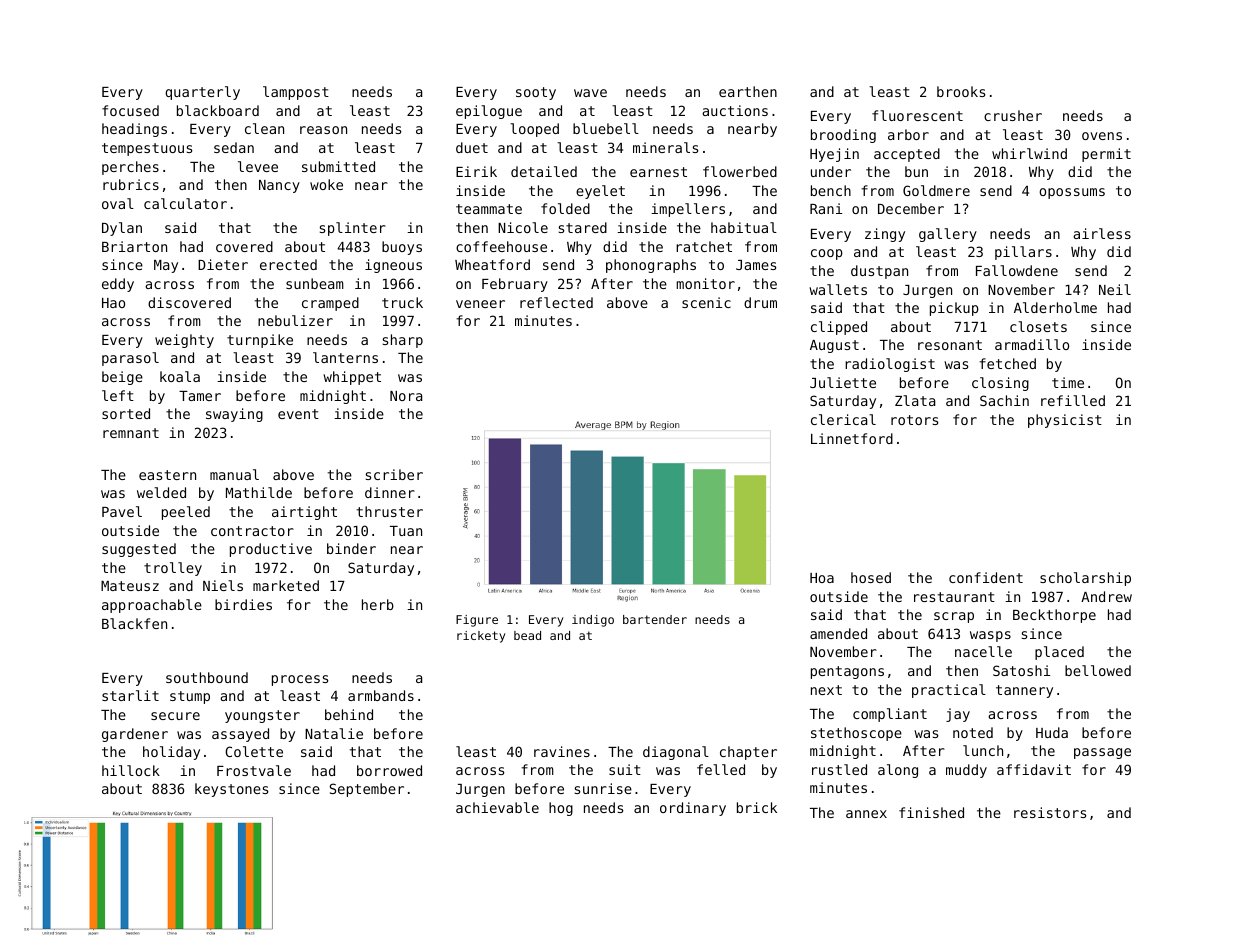 The width and height of the page is (1233, 952). Describe the element at coordinates (351, 548) in the page. I see `binder` at that location.
